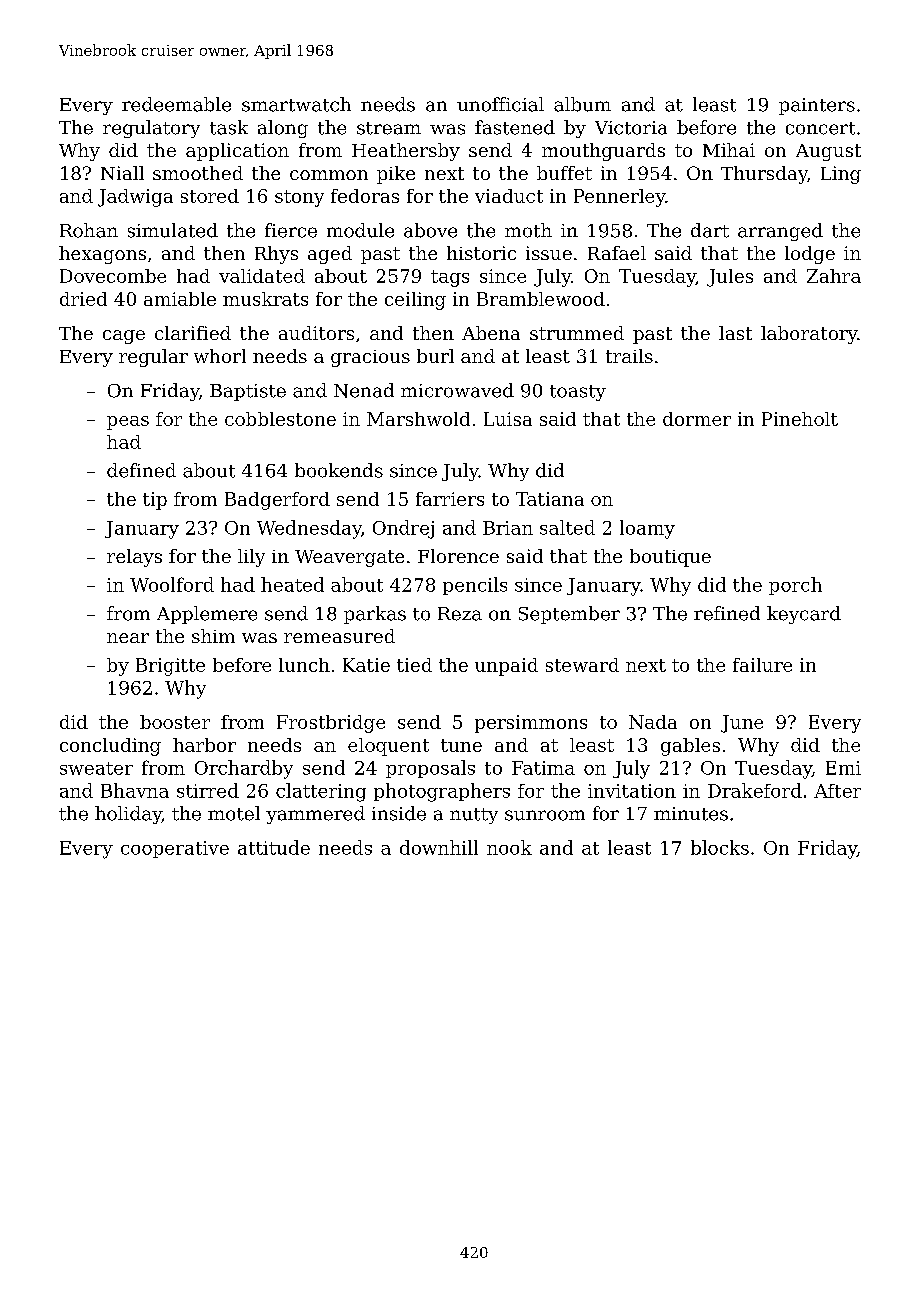 Image resolution: width=920 pixels, height=1307 pixels. Describe the element at coordinates (128, 815) in the document. I see `holiday` at that location.
